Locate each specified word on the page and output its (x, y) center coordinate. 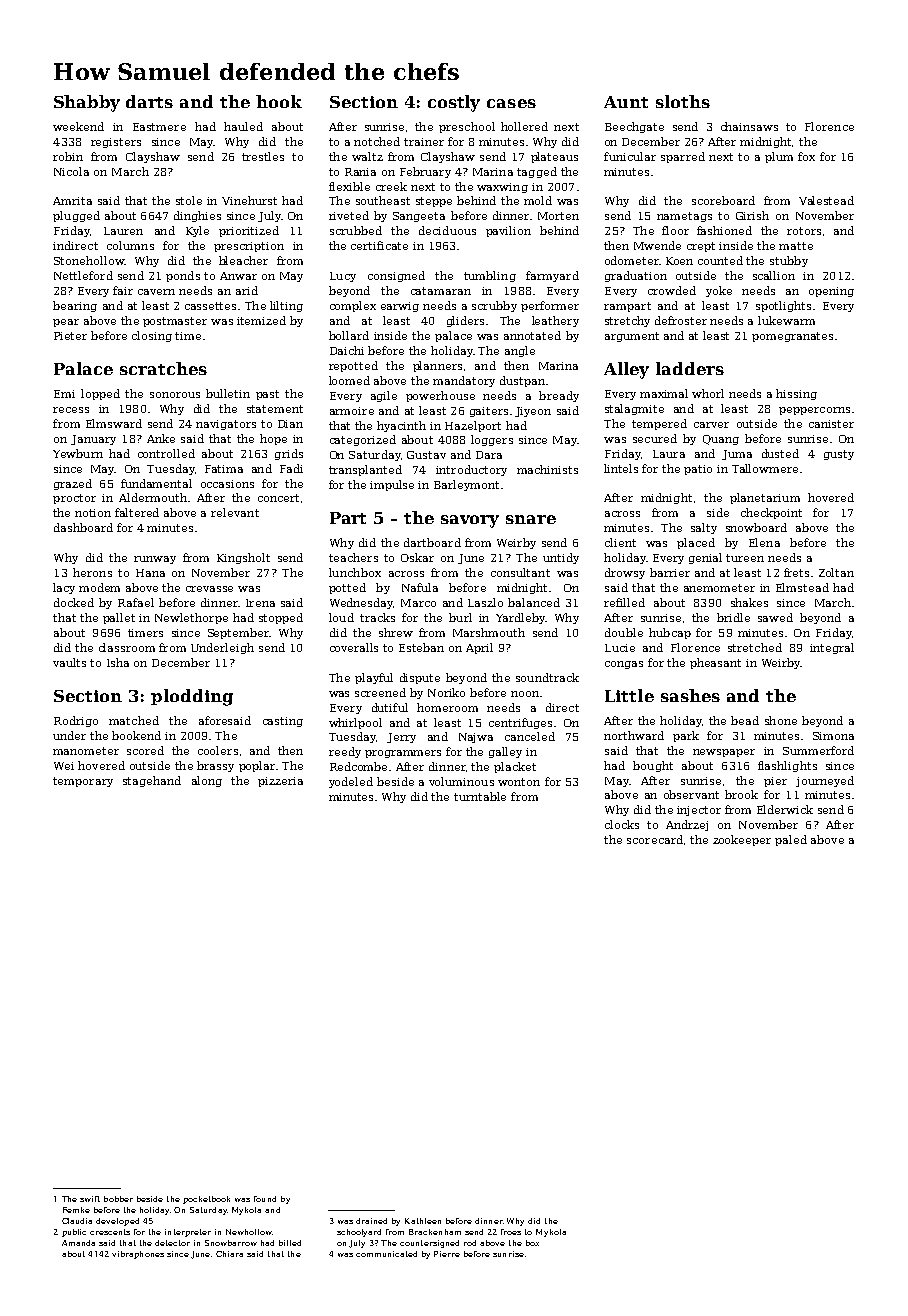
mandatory (464, 381)
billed (290, 1243)
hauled (243, 126)
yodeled (351, 782)
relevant (235, 512)
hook (279, 101)
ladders (690, 368)
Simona (833, 736)
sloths (683, 101)
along (207, 781)
